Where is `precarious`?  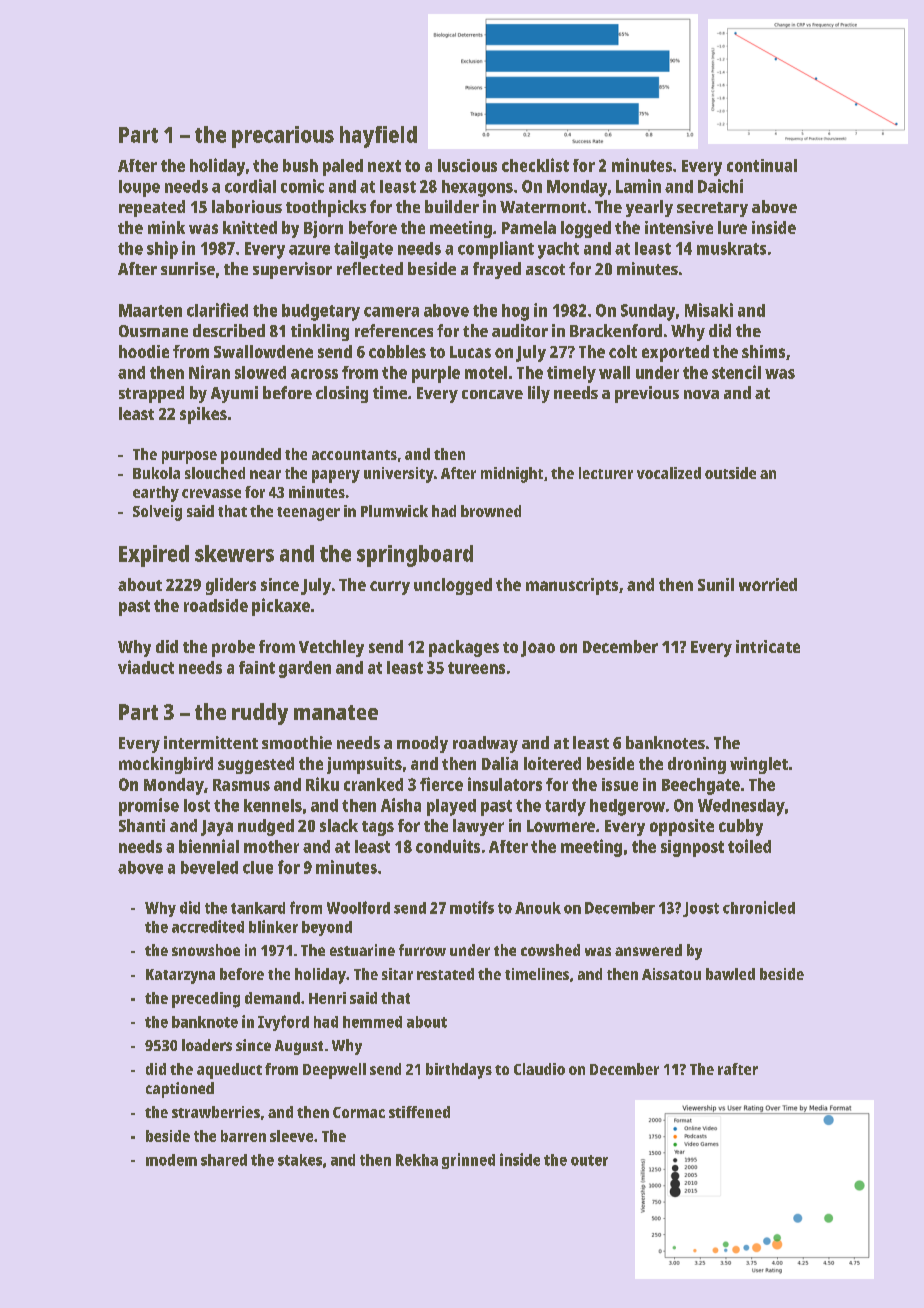
precarious is located at coordinates (283, 137).
